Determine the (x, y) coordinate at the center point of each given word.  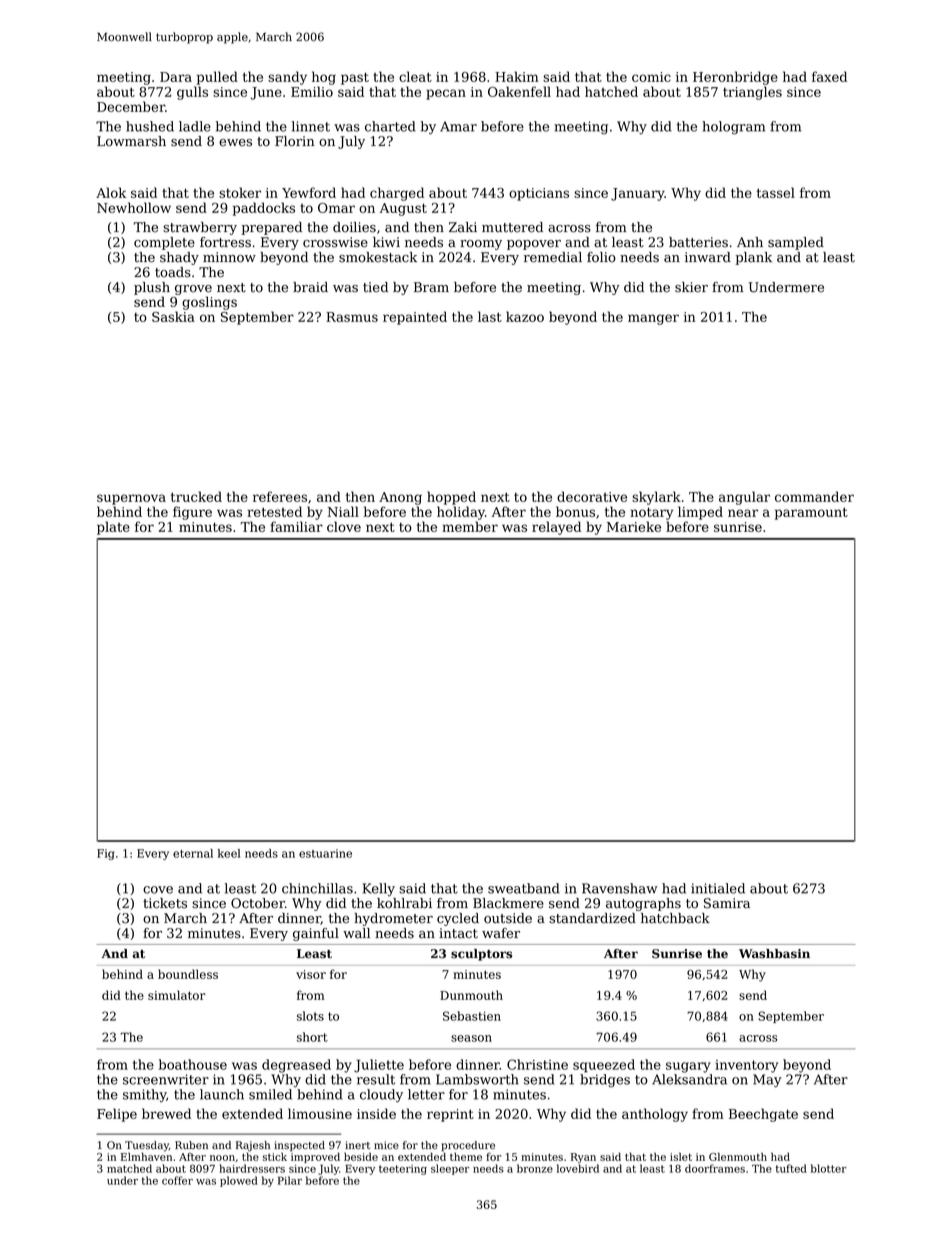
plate (113, 528)
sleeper (450, 1169)
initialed (718, 888)
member (470, 526)
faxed (829, 76)
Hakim (517, 76)
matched (129, 1168)
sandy (287, 78)
